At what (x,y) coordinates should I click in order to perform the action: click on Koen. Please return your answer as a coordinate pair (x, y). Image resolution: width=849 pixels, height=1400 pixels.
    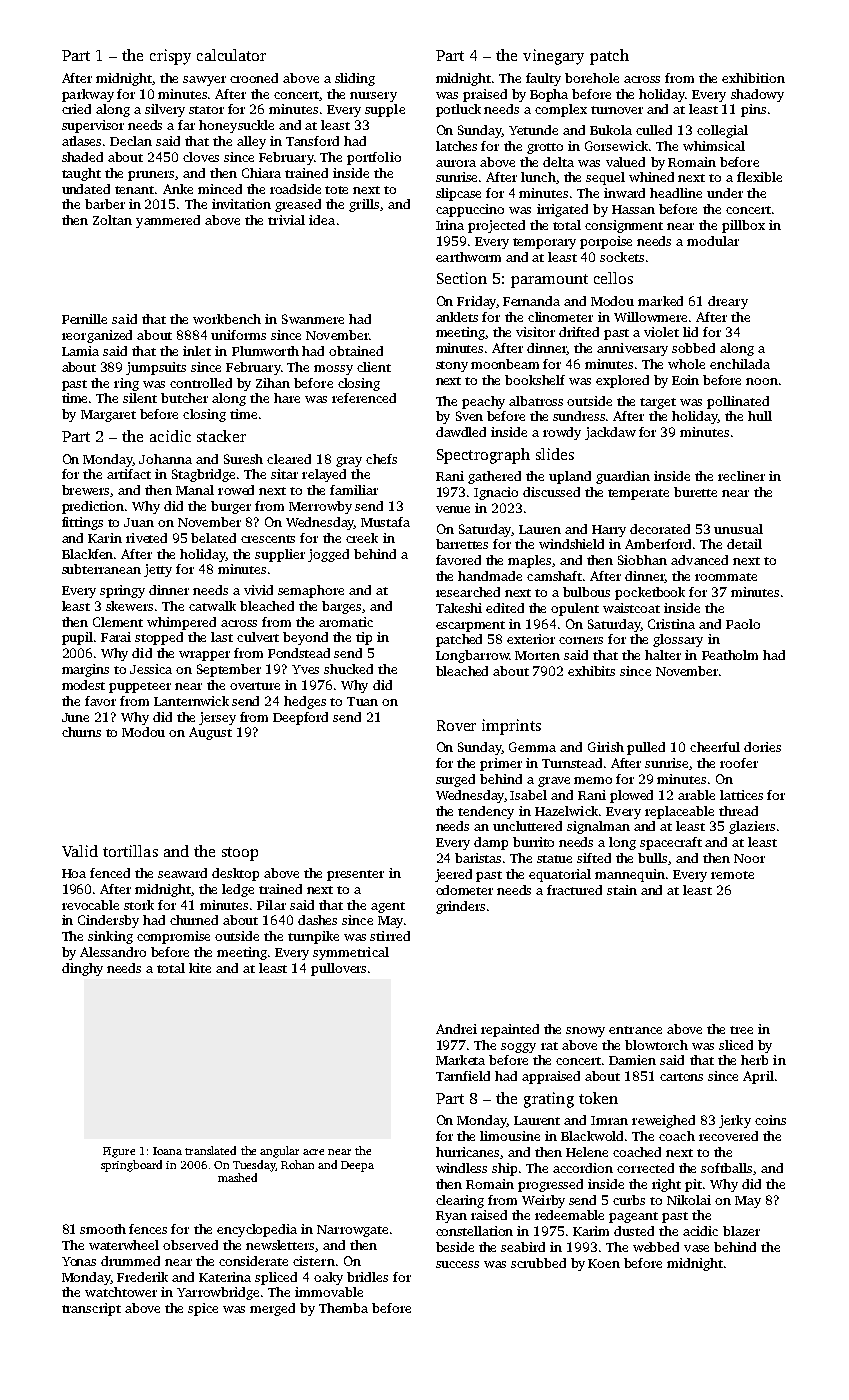
    Looking at the image, I should click on (604, 1263).
